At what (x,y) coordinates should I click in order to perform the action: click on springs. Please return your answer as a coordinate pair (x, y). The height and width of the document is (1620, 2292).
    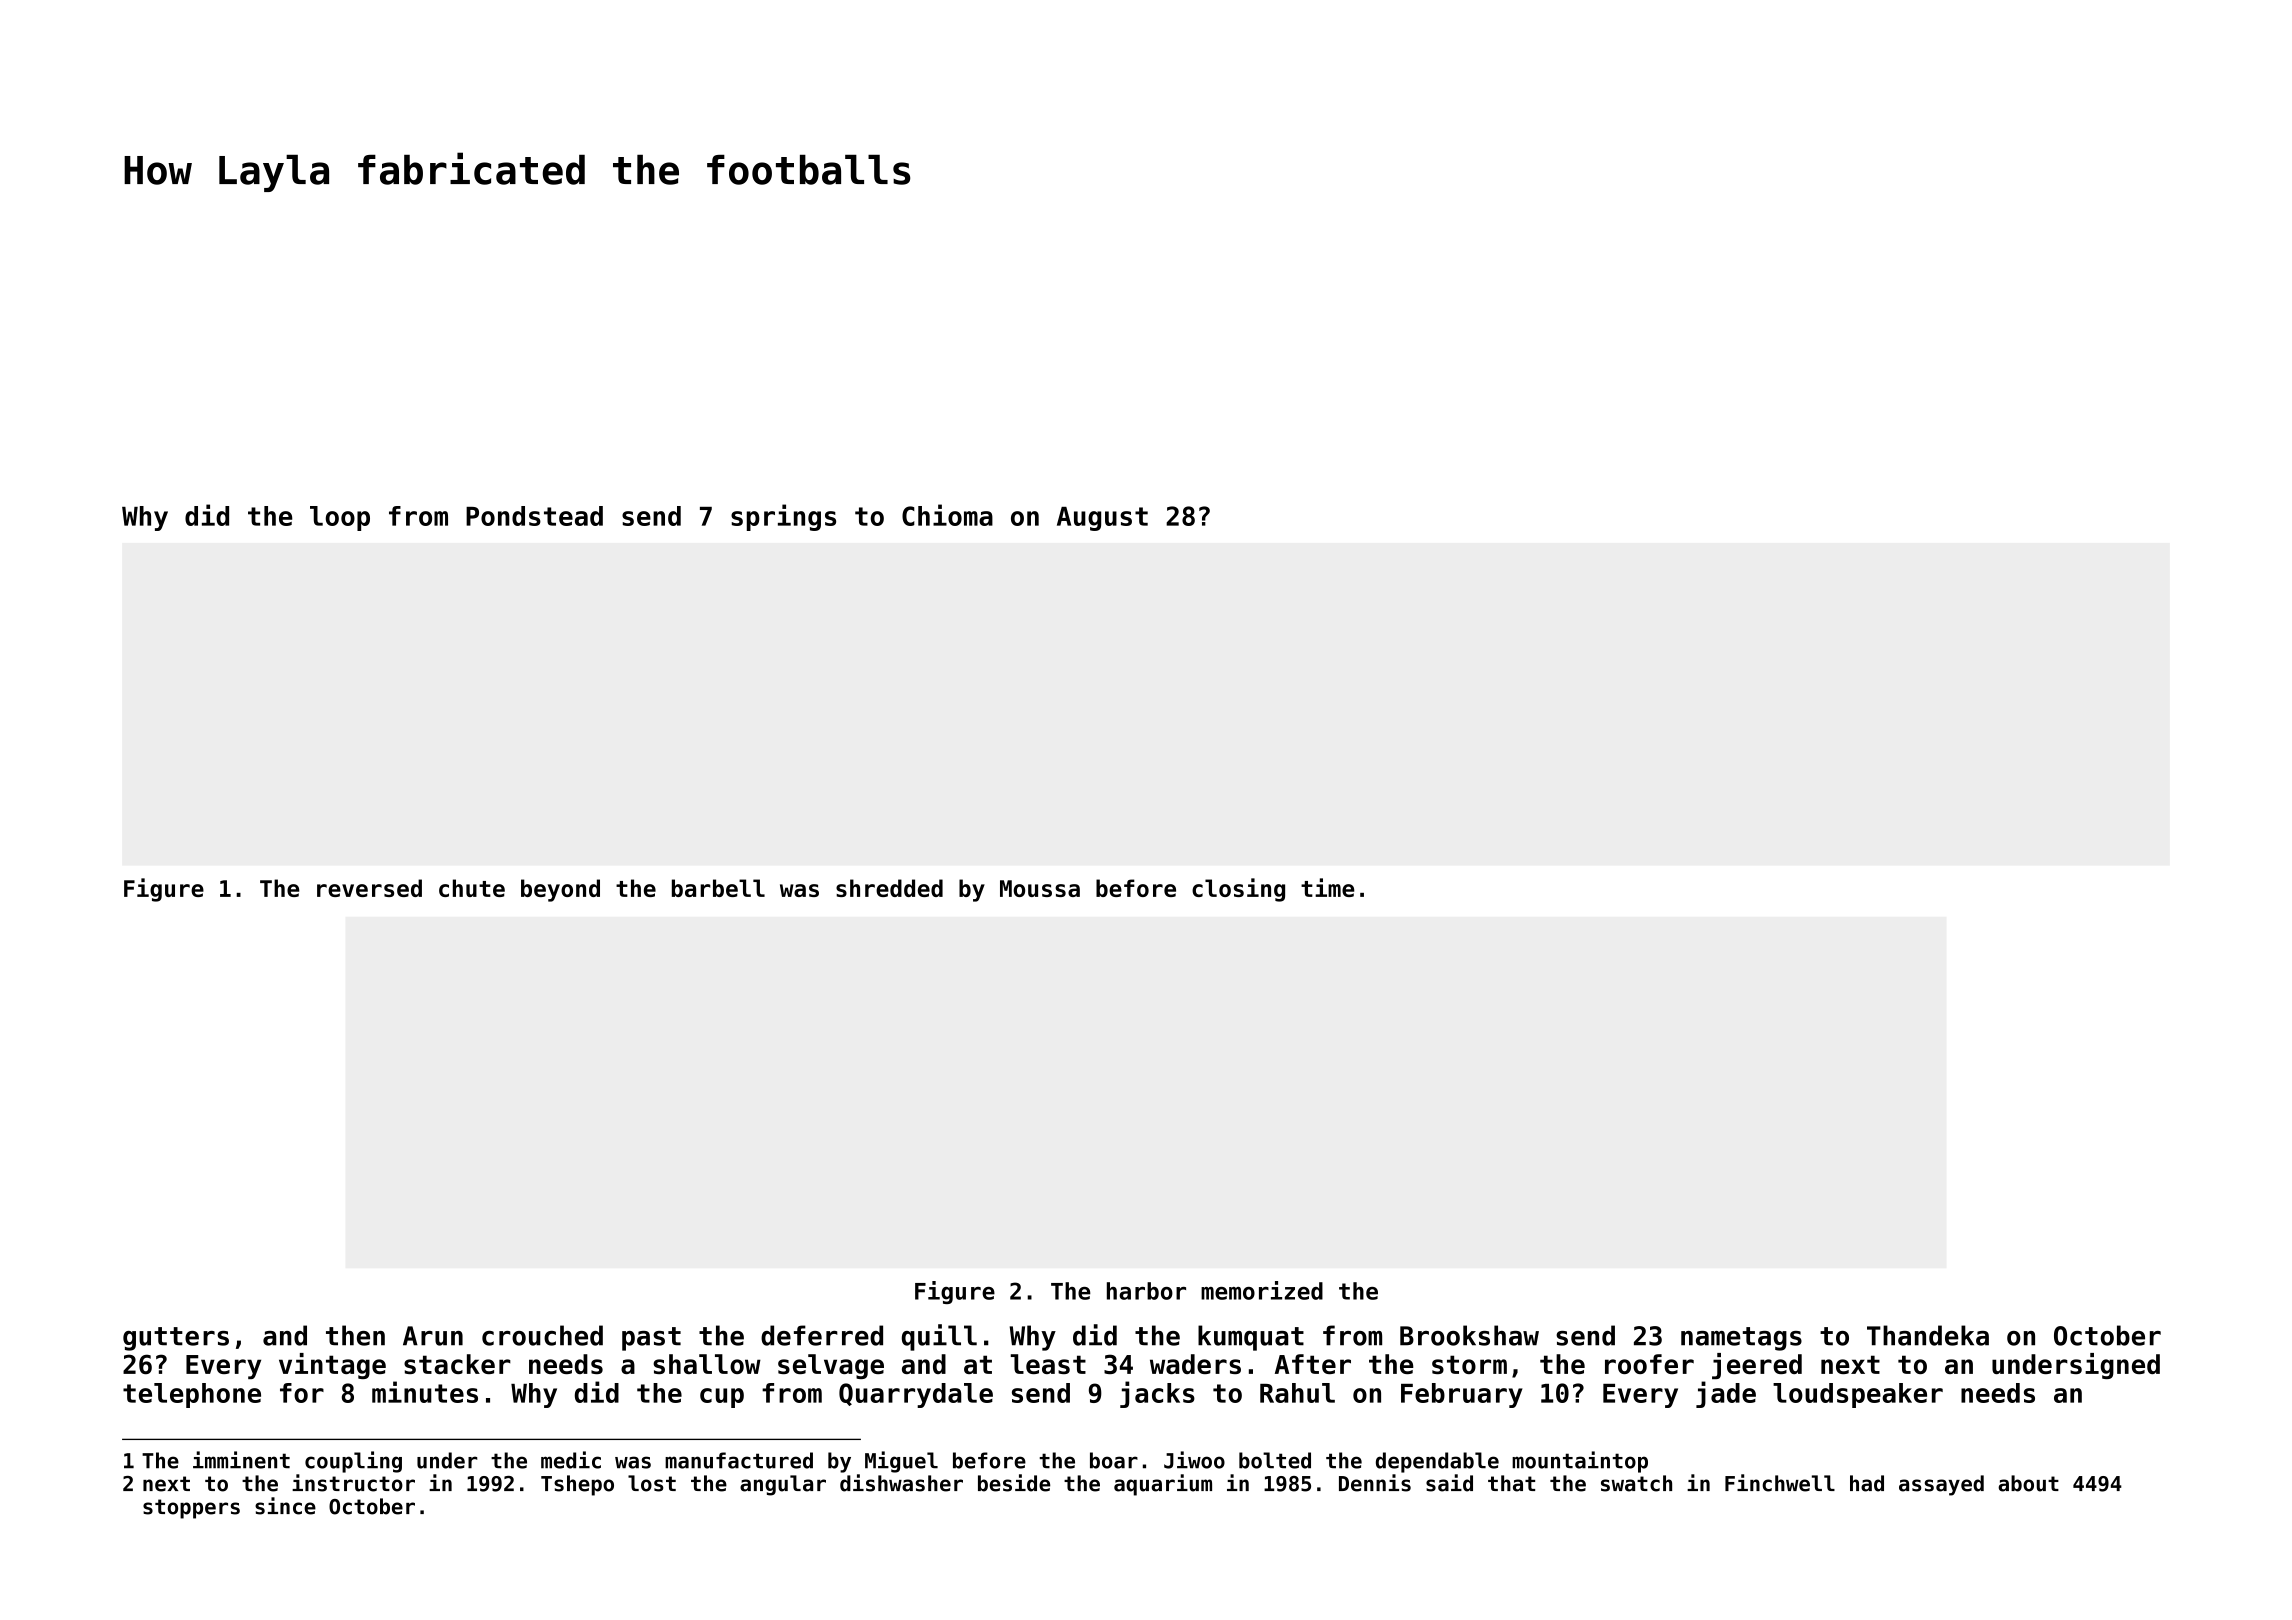
    Looking at the image, I should click on (783, 517).
